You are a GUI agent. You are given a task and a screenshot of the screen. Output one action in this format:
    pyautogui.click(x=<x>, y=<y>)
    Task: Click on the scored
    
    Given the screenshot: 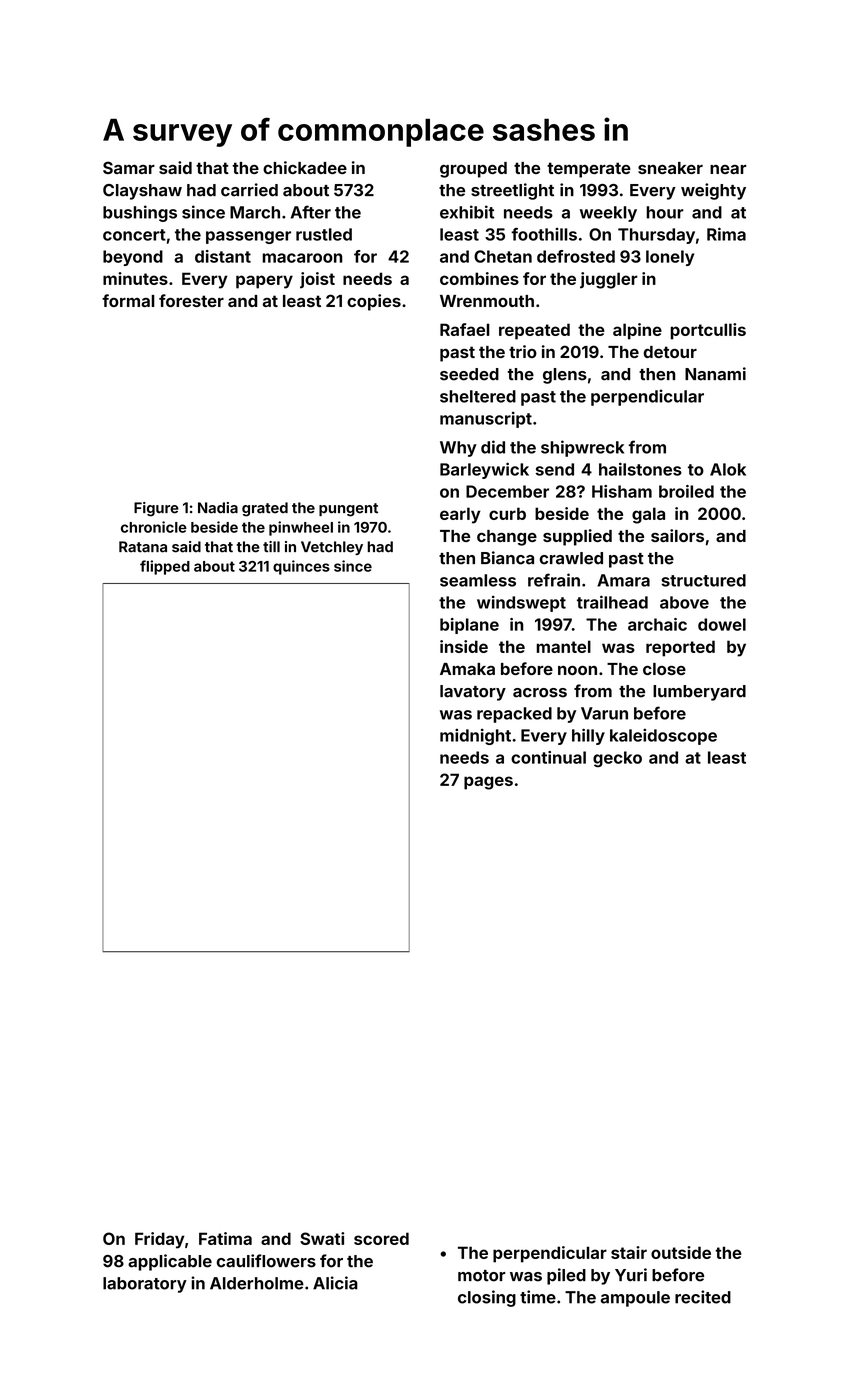 What is the action you would take?
    pyautogui.click(x=381, y=1238)
